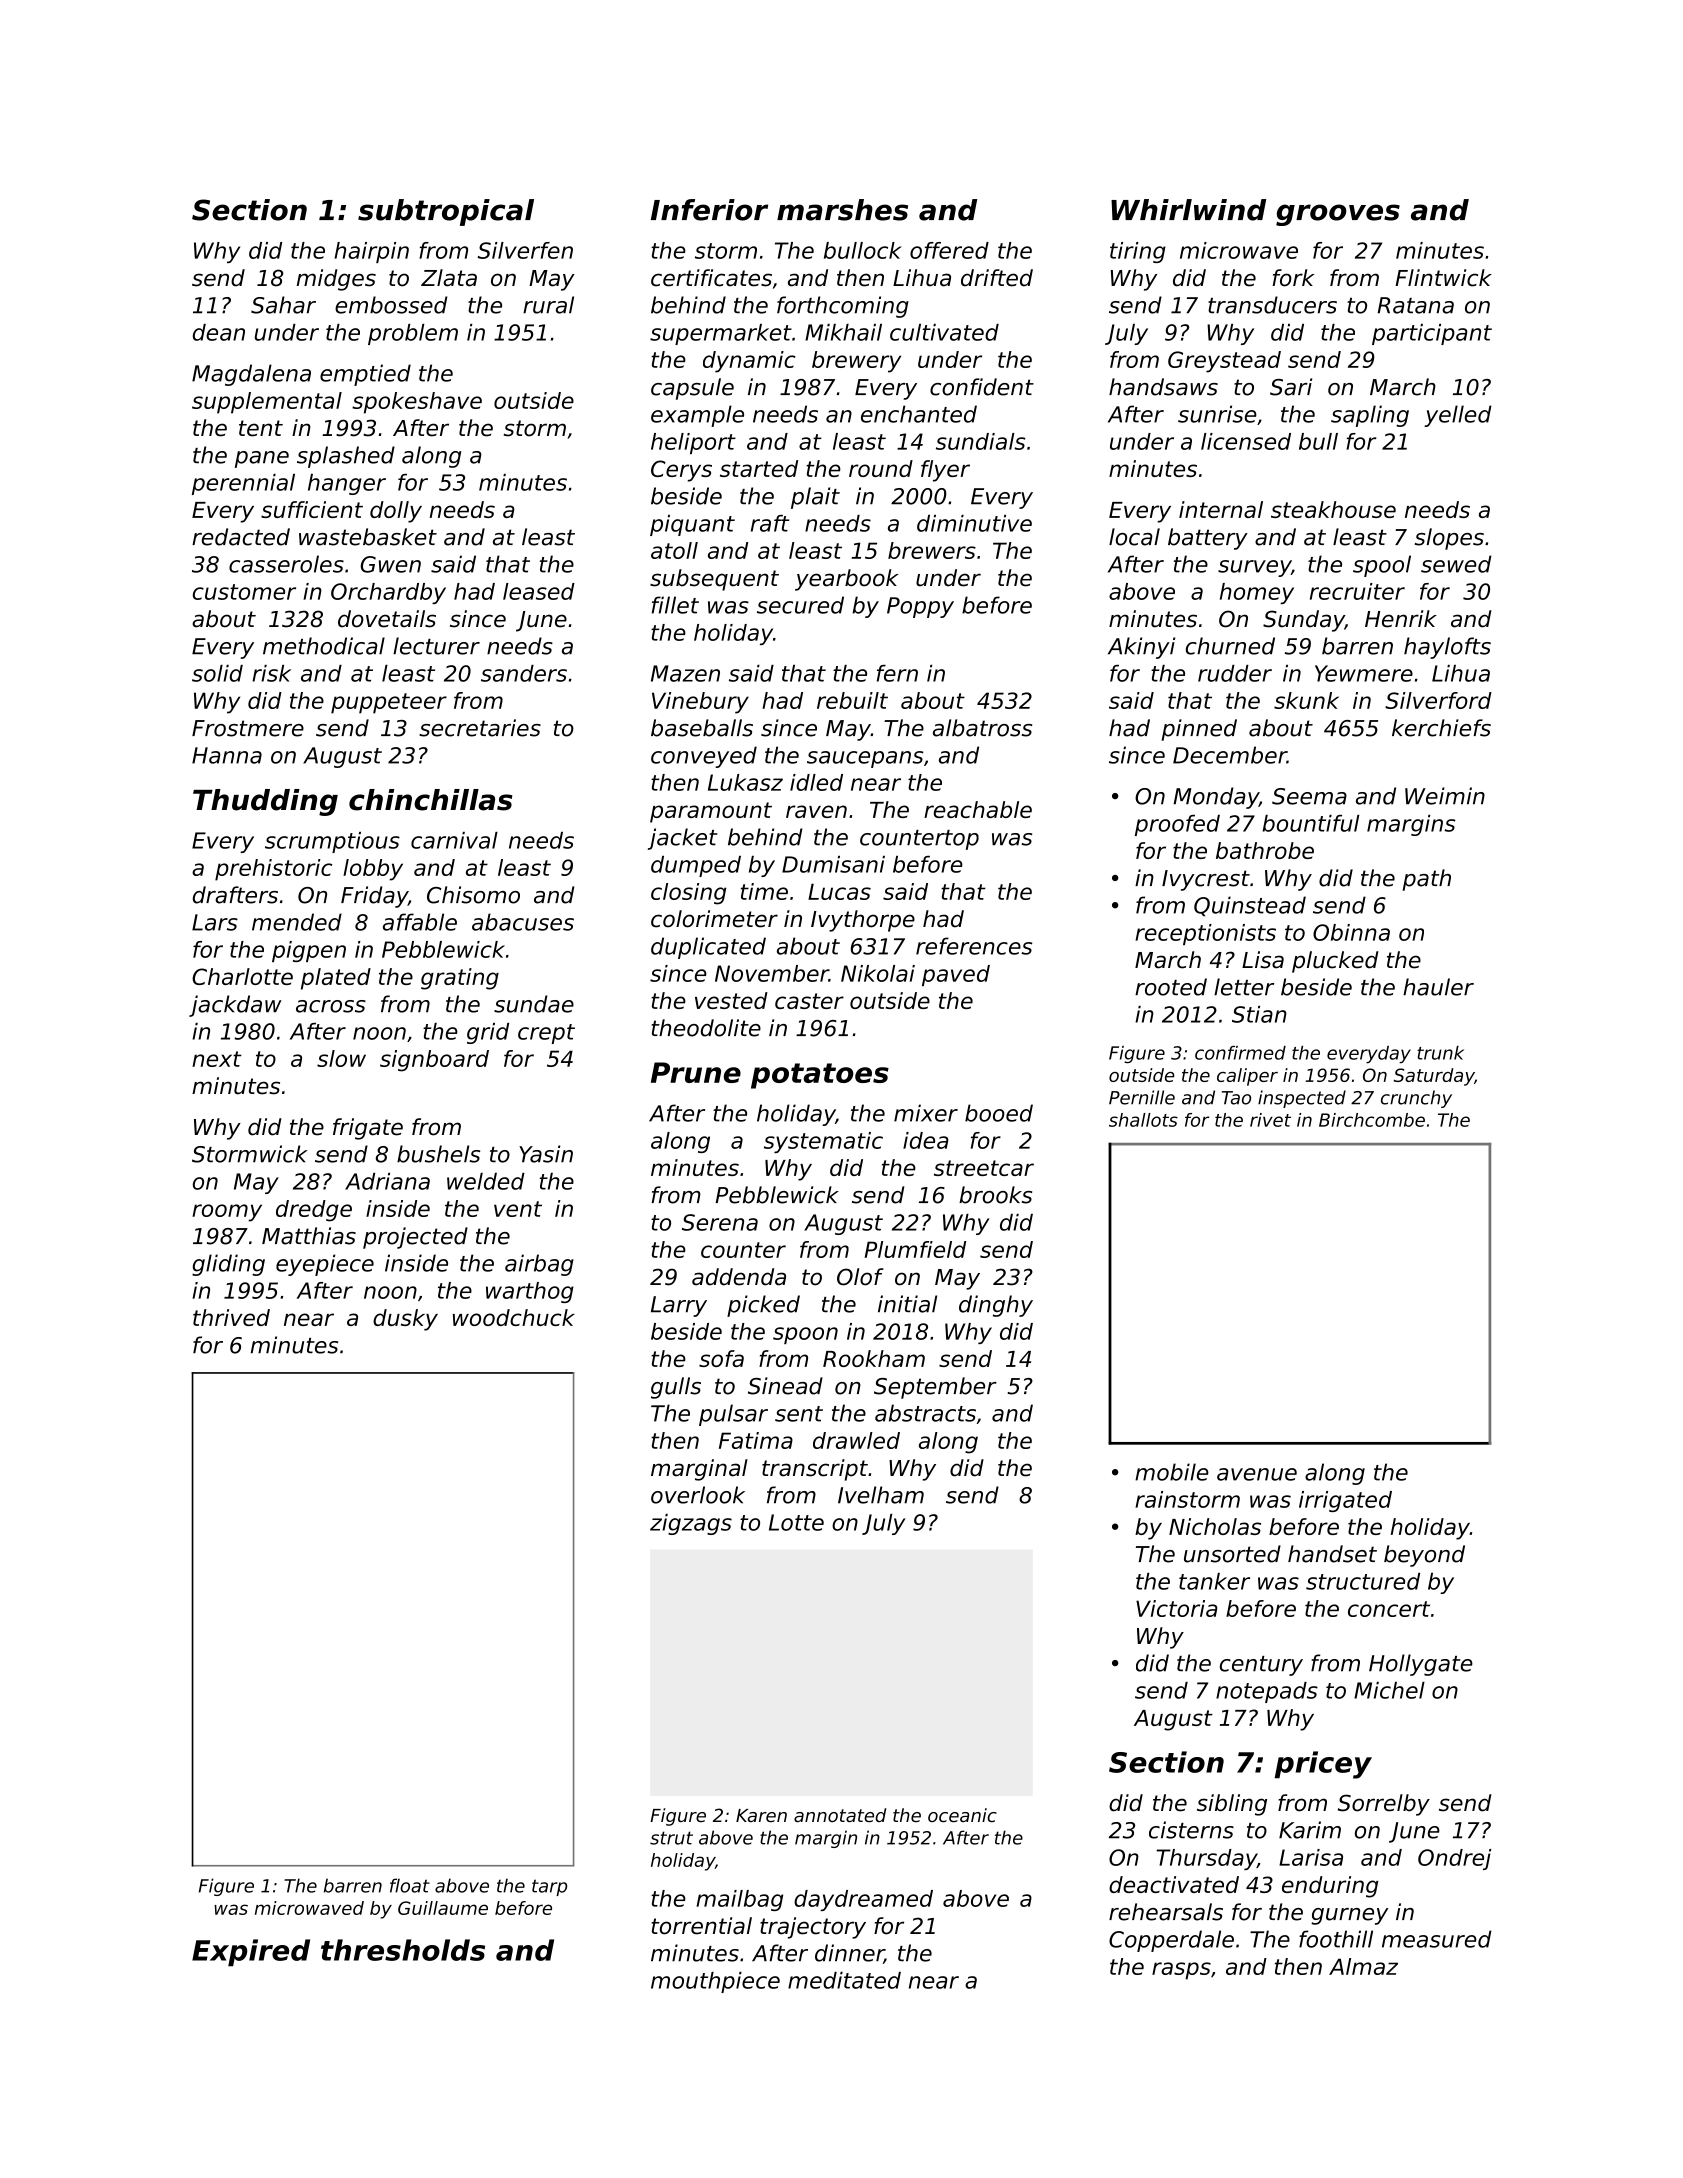  Describe the element at coordinates (1363, 1966) in the screenshot. I see `Almaz` at that location.
